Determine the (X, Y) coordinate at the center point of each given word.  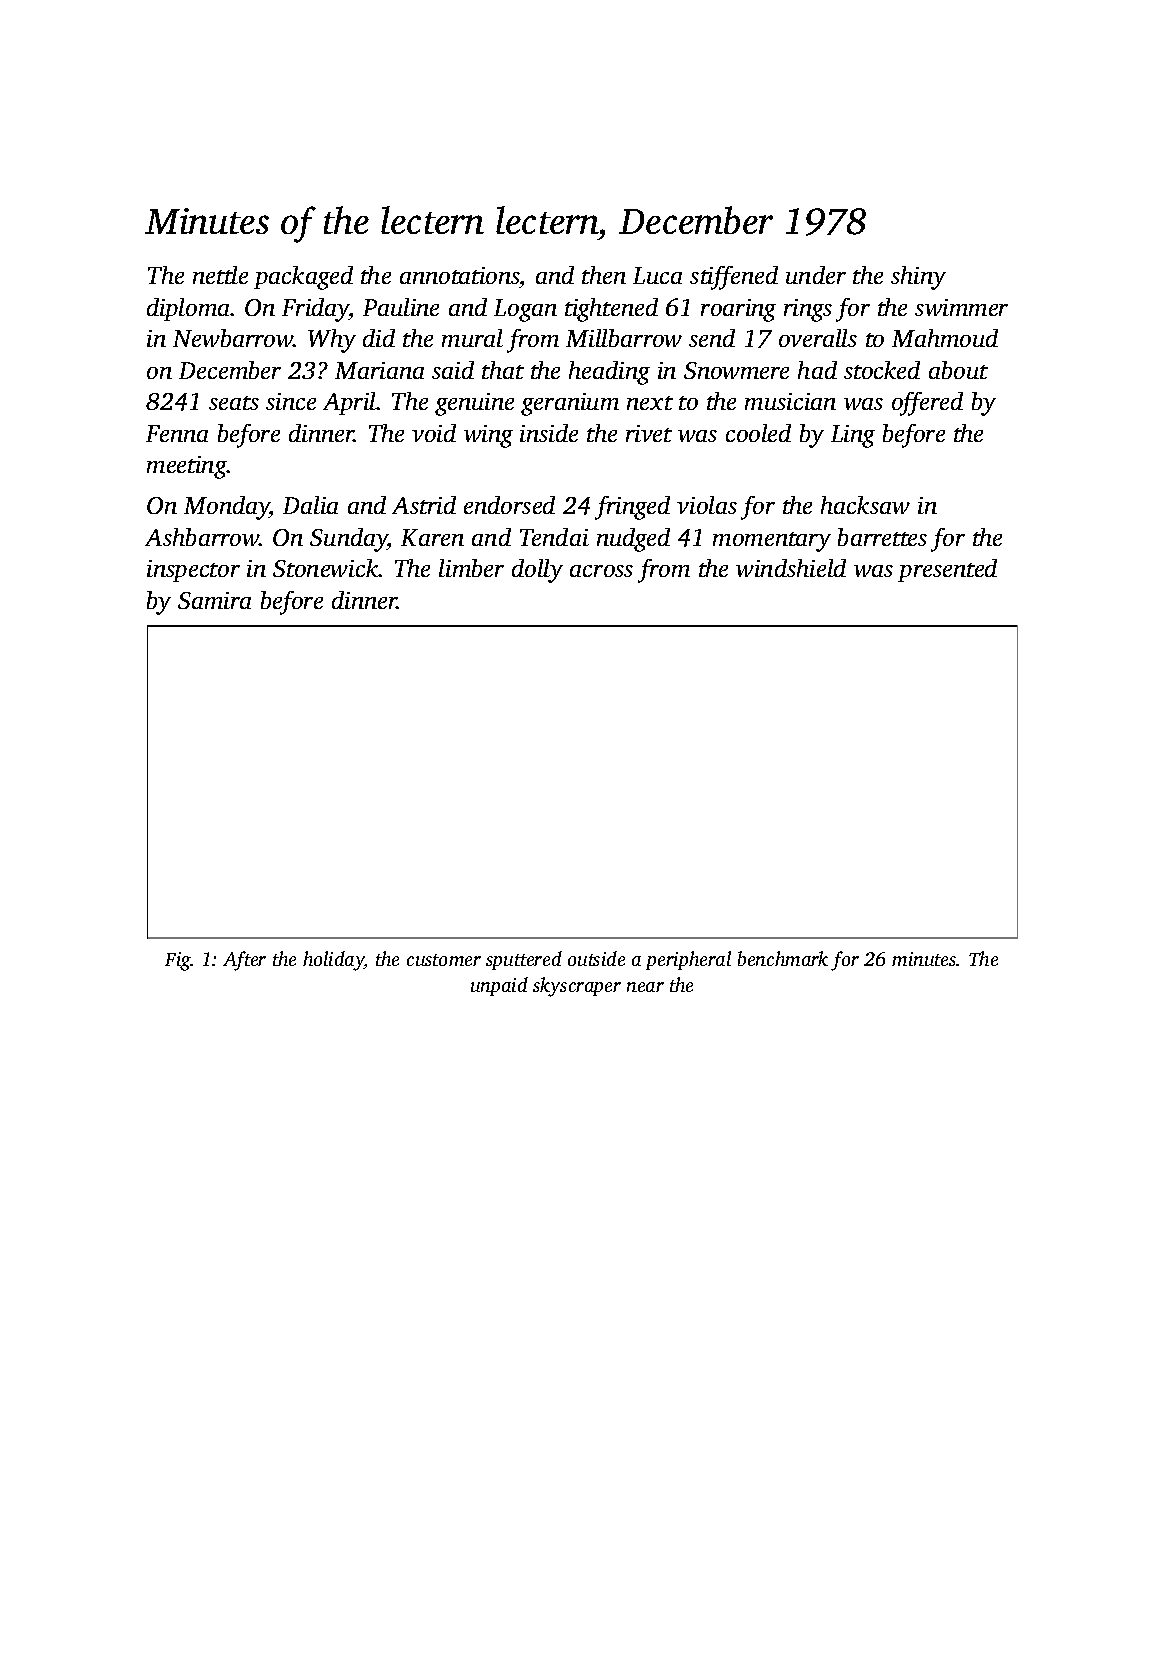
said (453, 370)
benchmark (783, 958)
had (817, 370)
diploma (189, 309)
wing (488, 436)
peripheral (688, 960)
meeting (187, 467)
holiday (333, 961)
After (244, 961)
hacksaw (865, 505)
